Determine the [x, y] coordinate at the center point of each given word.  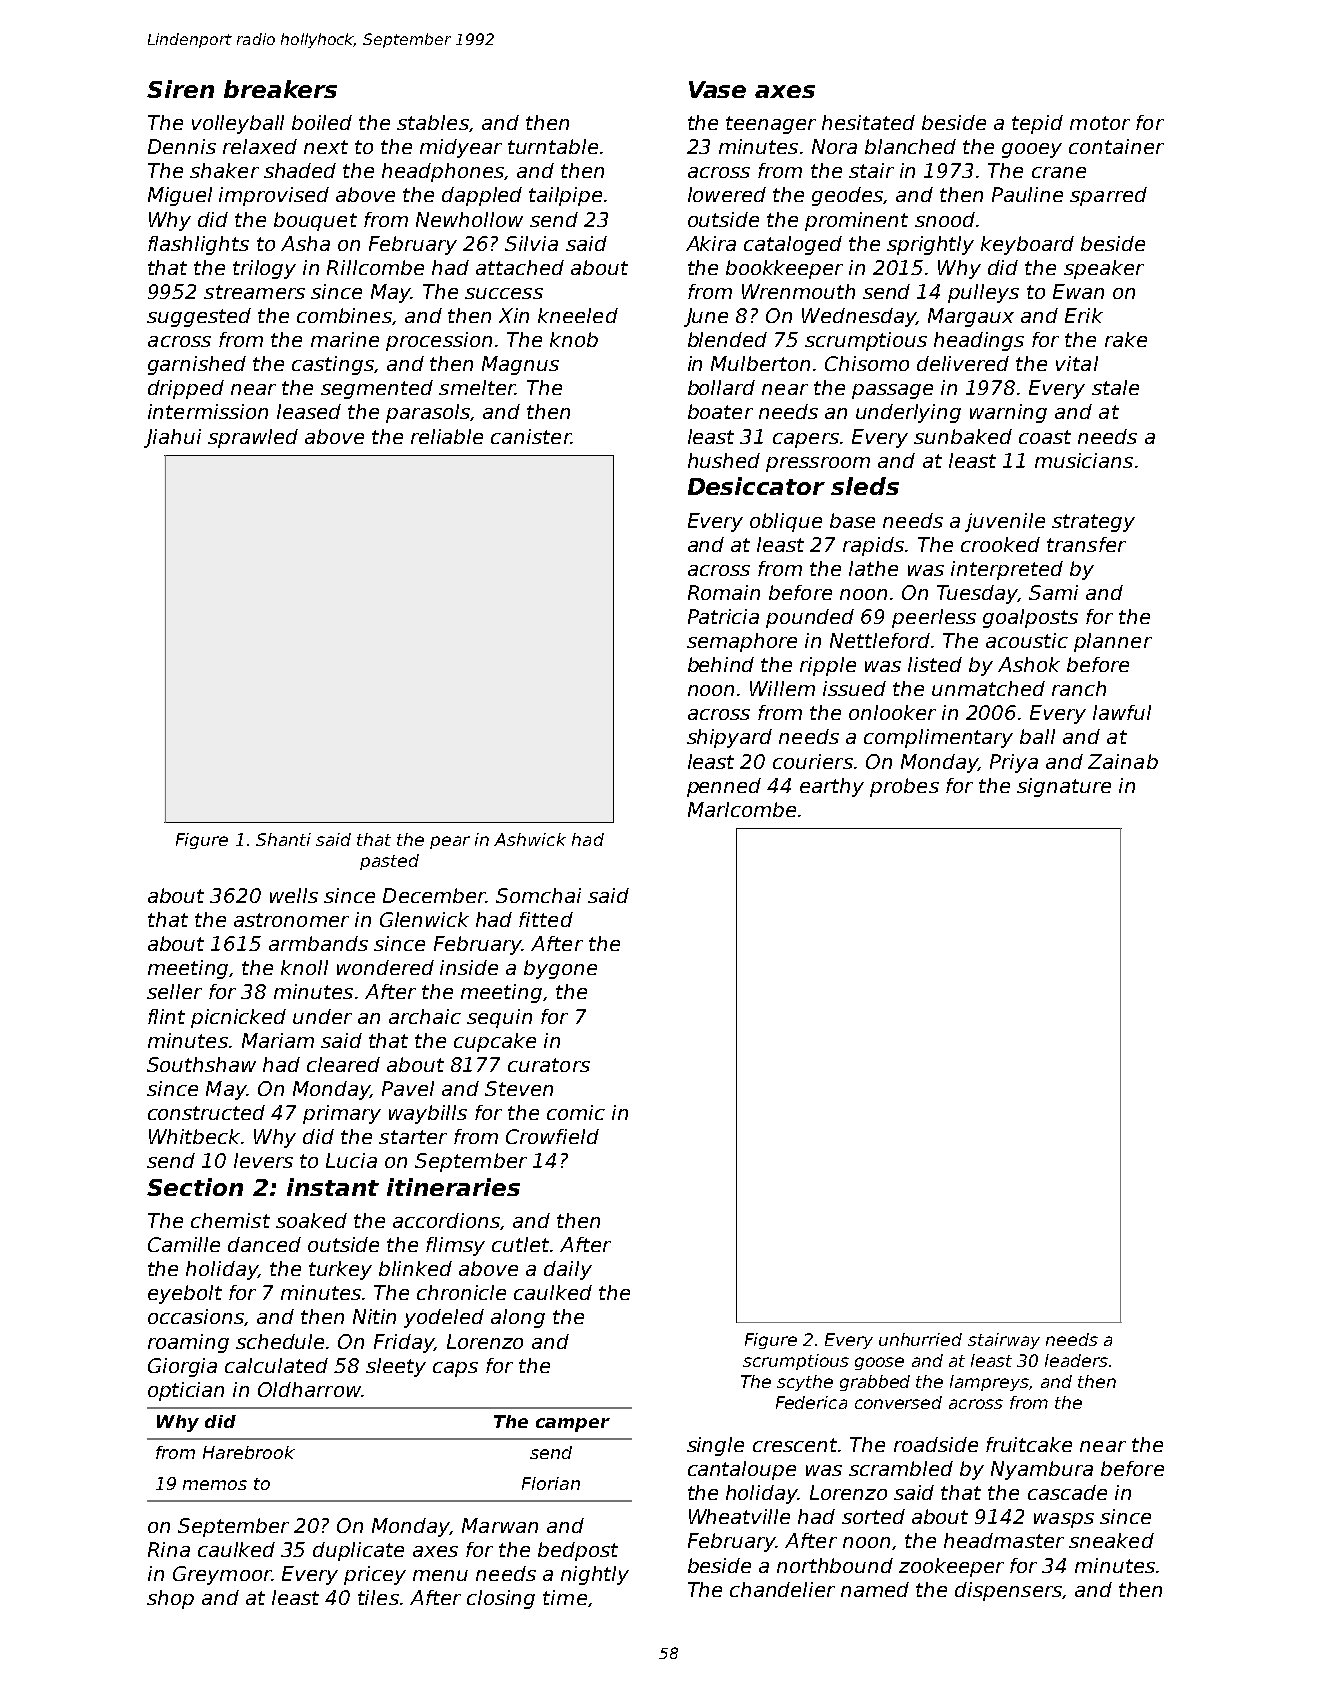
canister [531, 436]
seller [174, 991]
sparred [1108, 196]
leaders [1076, 1360]
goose [879, 1363]
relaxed [260, 146]
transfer [1086, 544]
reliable [447, 436]
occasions [196, 1316]
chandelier [782, 1589]
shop [170, 1599]
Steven [519, 1088]
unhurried [920, 1339]
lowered [727, 194]
